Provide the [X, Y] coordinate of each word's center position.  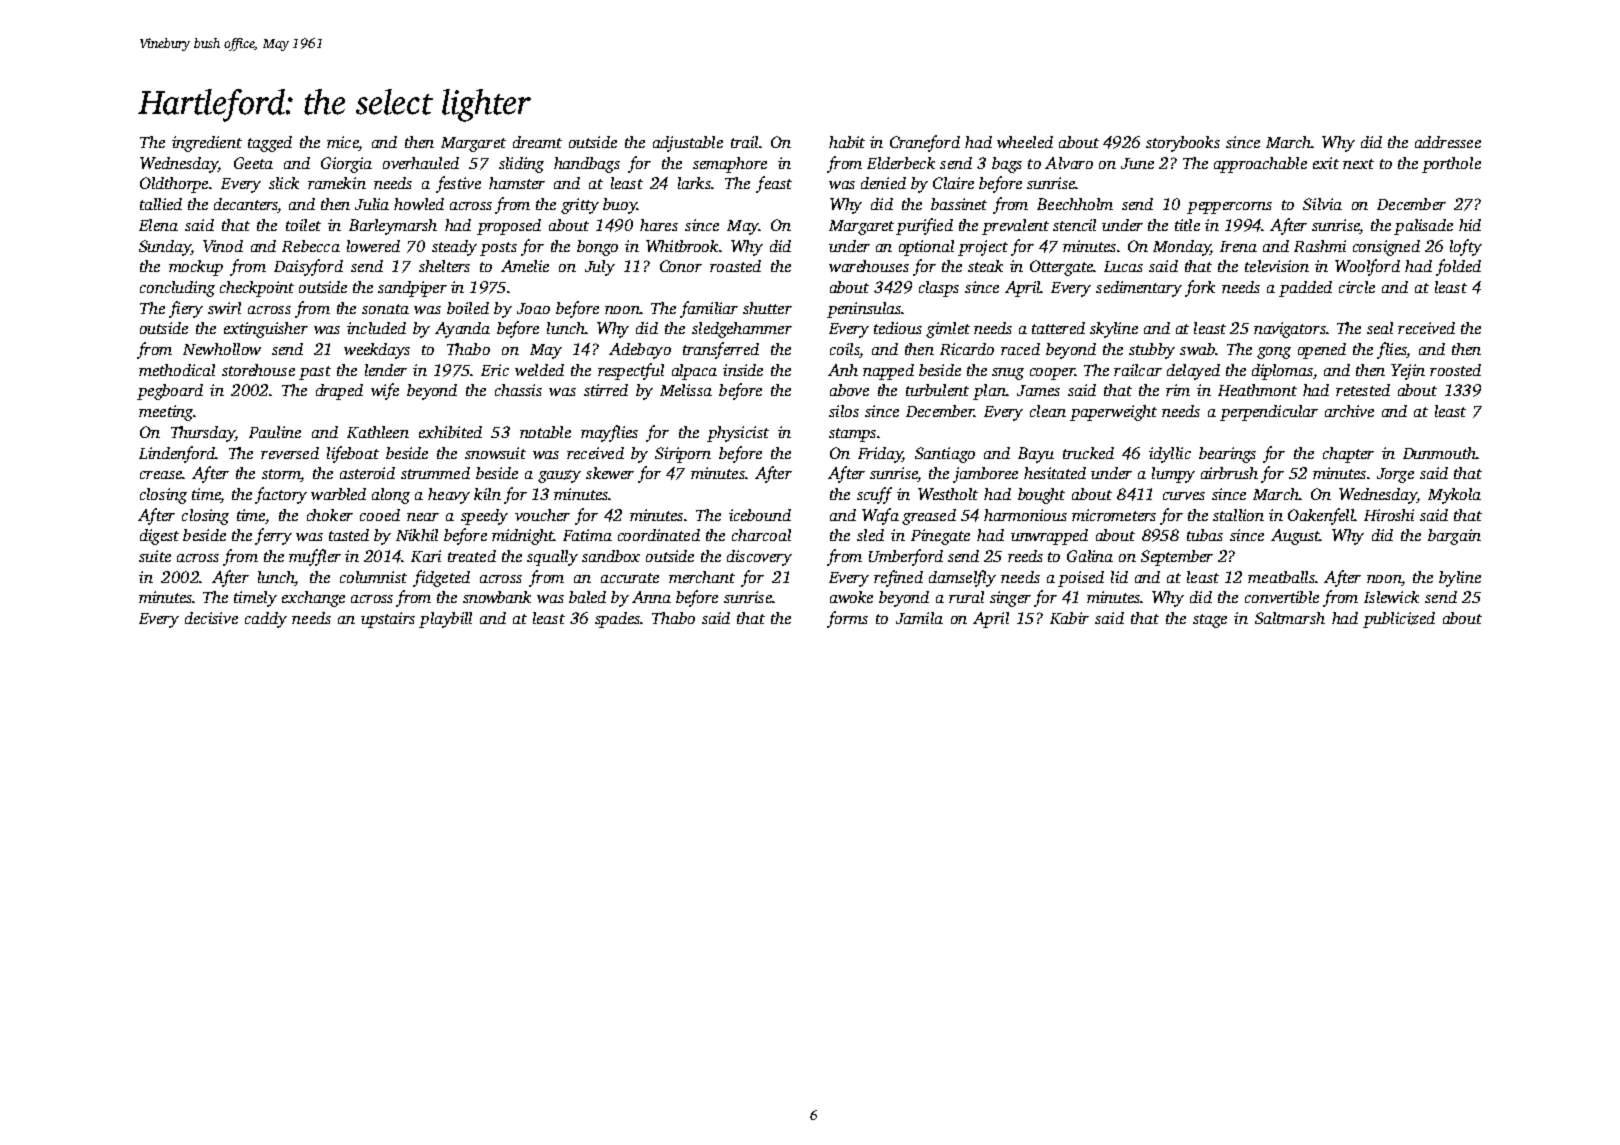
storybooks [1183, 144]
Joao [533, 308]
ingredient [207, 144]
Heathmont [1257, 390]
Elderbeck [901, 163]
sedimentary [1139, 289]
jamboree [985, 475]
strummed [435, 473]
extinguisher [266, 330]
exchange [313, 599]
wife [385, 391]
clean [1048, 411]
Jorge [1395, 475]
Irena [1238, 246]
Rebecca [311, 246]
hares [659, 225]
